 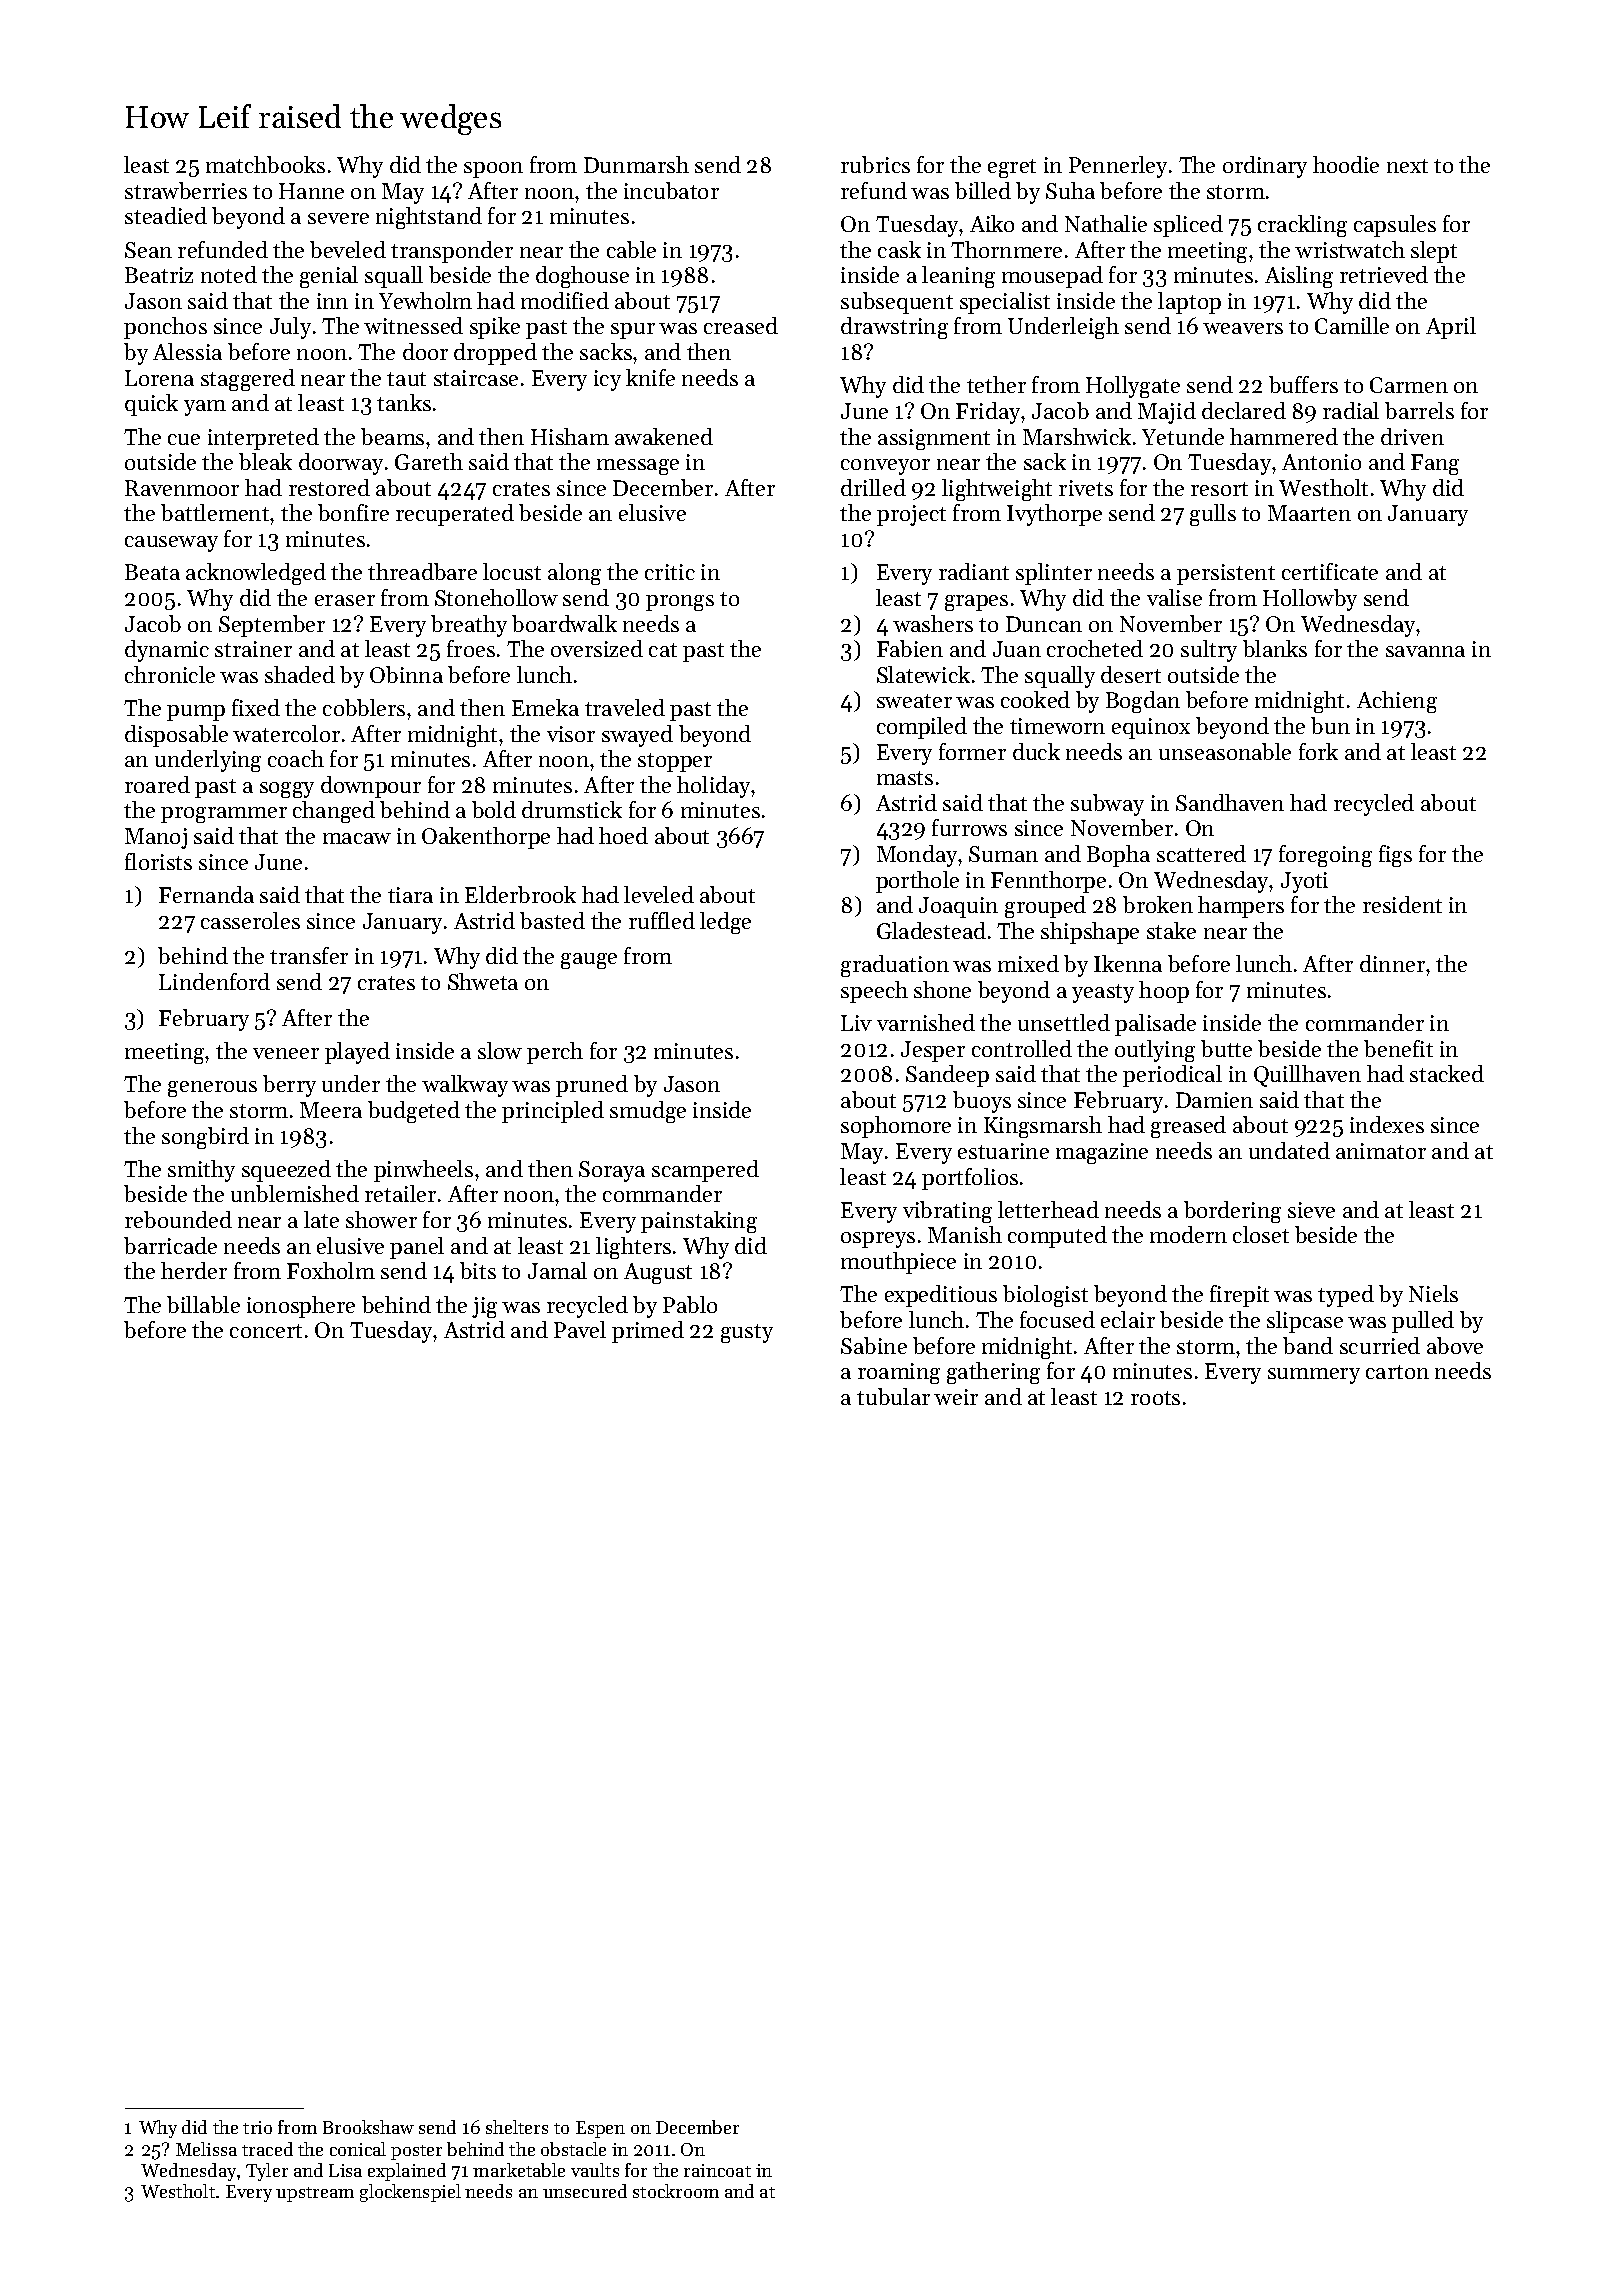 What do you see at coordinates (1447, 1073) in the page?
I see `stacked` at bounding box center [1447, 1073].
